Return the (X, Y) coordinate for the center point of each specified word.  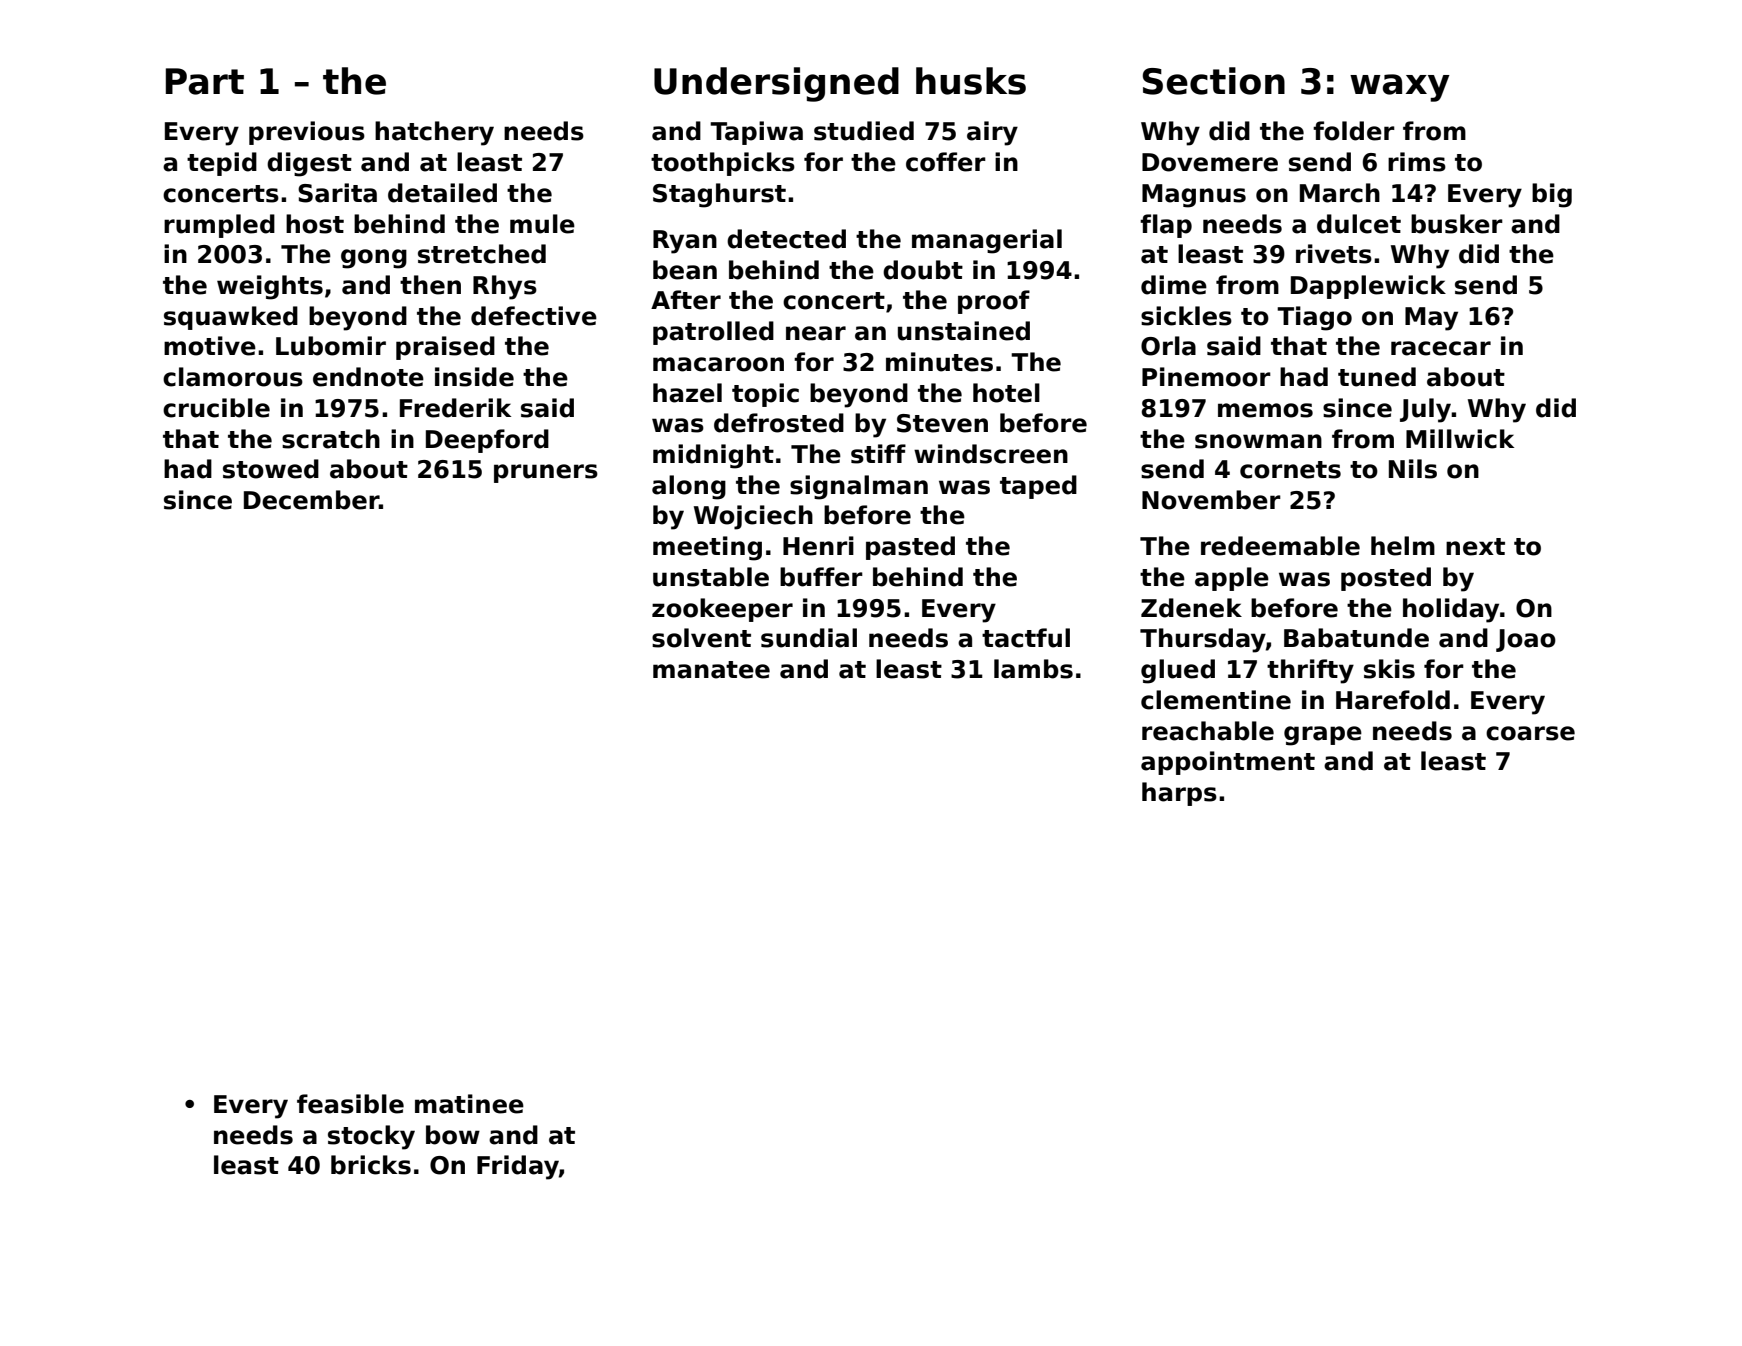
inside (474, 377)
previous (307, 133)
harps (1179, 794)
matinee (469, 1104)
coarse (1530, 733)
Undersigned (776, 84)
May (1431, 319)
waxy (1400, 88)
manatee (711, 670)
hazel (687, 393)
